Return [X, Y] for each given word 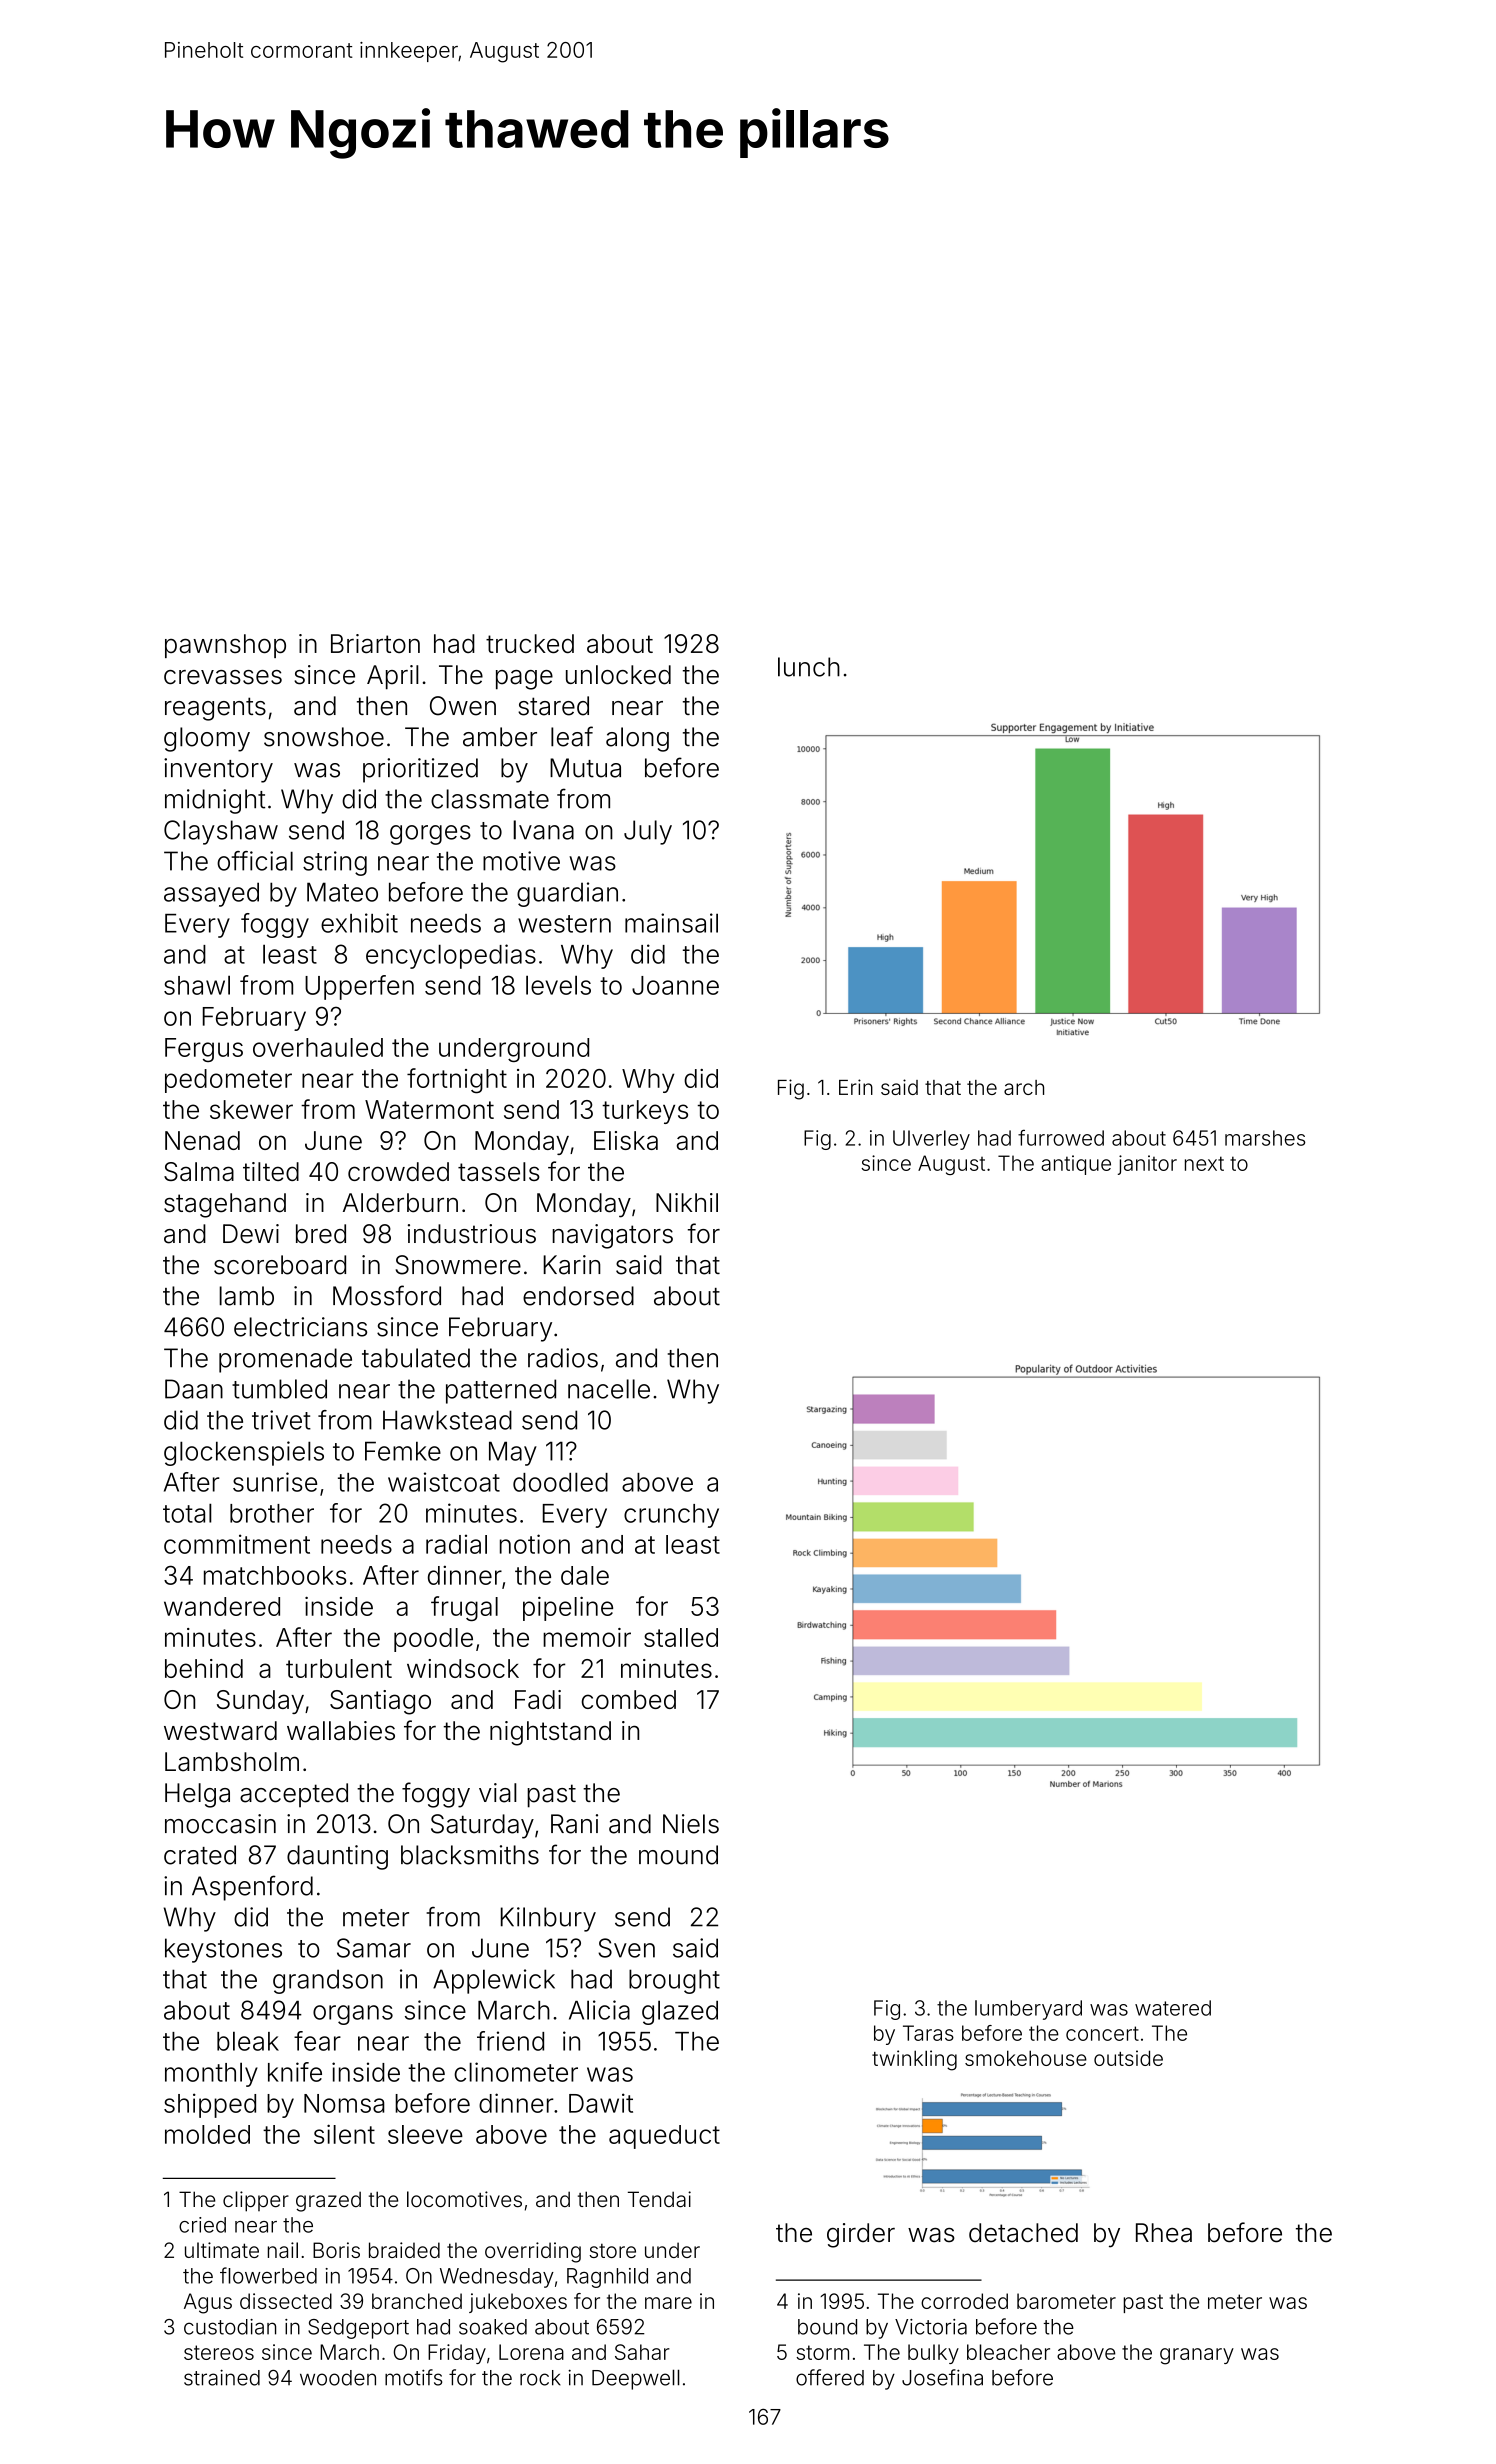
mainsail [671, 923]
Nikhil [687, 1202]
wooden [338, 2378]
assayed [211, 894]
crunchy [671, 1516]
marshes [1265, 1138]
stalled [681, 1637]
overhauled [318, 1047]
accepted [294, 1795]
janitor [1147, 1165]
